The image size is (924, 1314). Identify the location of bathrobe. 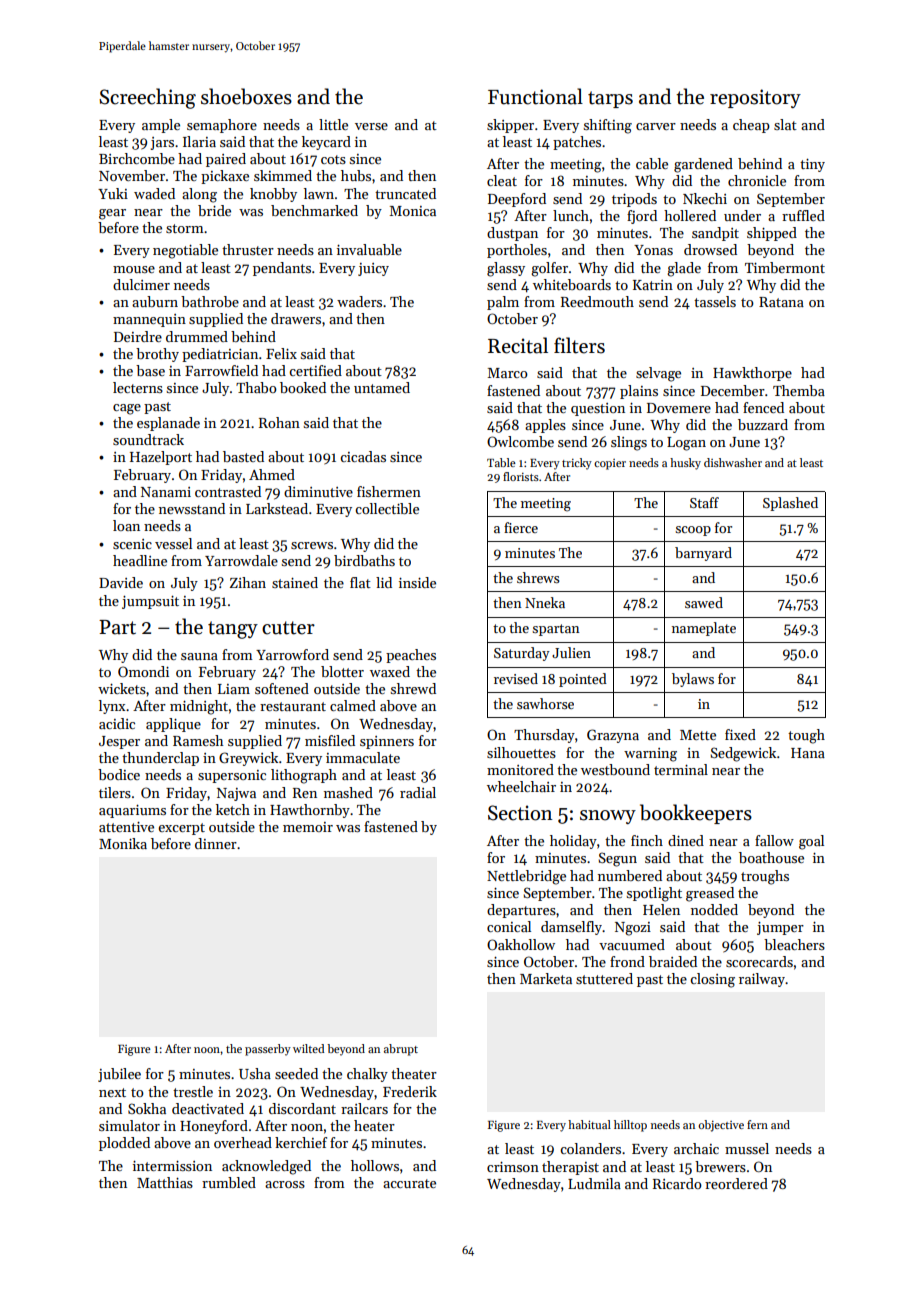
(210, 301).
